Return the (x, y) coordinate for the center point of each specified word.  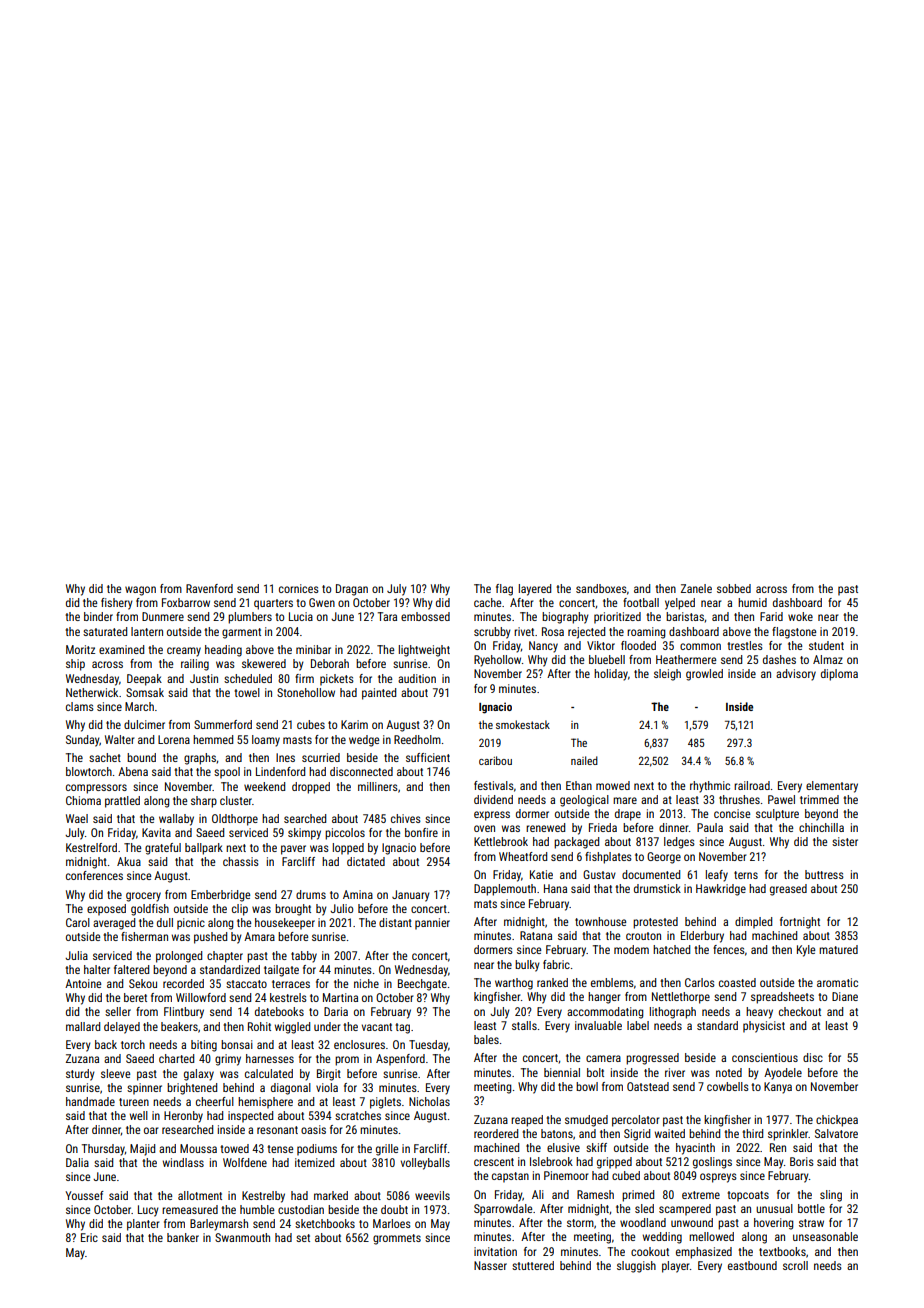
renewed (545, 827)
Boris (802, 1161)
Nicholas (429, 1101)
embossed (425, 616)
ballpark (204, 849)
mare (625, 800)
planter (143, 1225)
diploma (839, 675)
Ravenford (209, 588)
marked (331, 1195)
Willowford (201, 997)
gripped (614, 1163)
